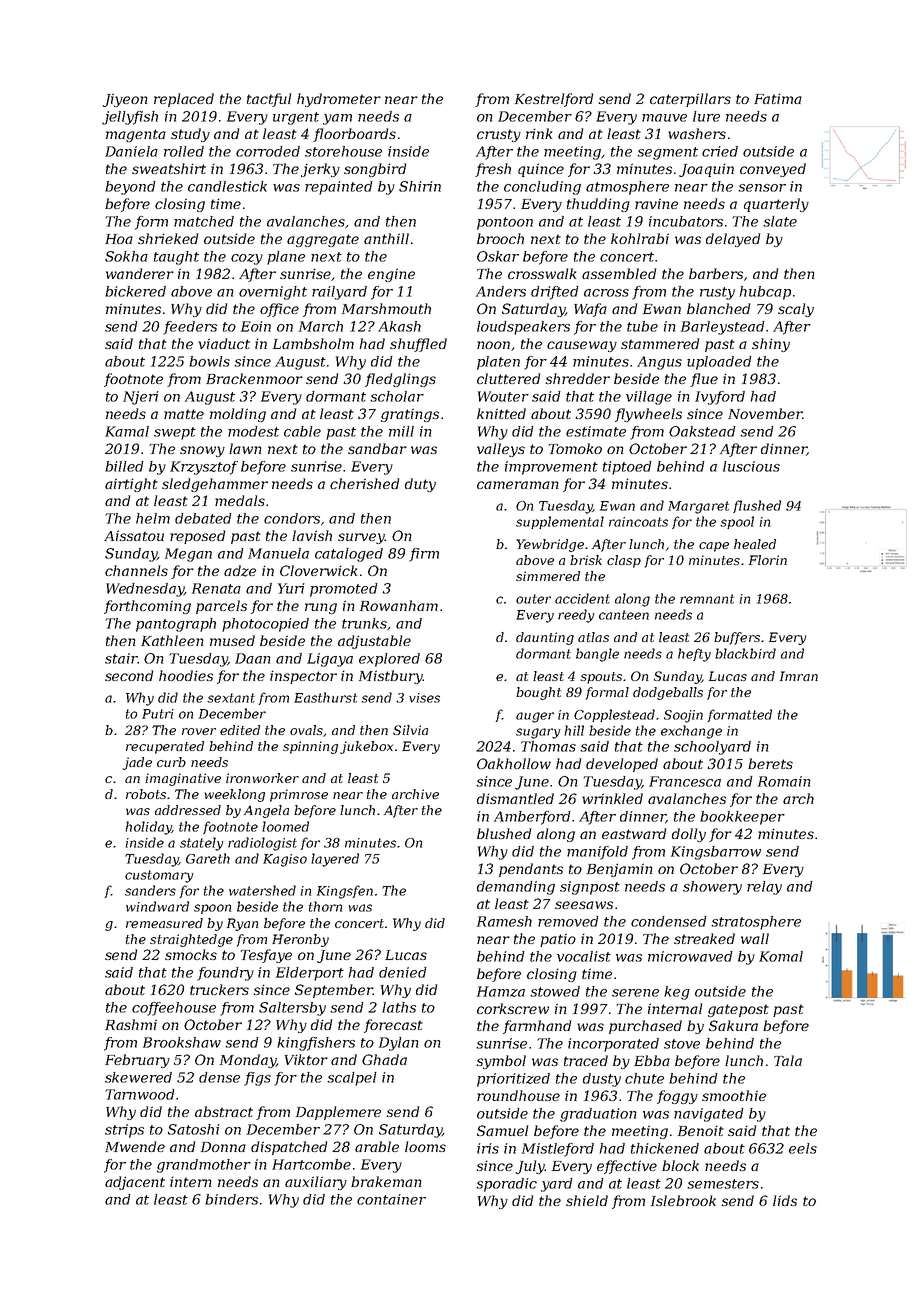 This screenshot has width=924, height=1308. What do you see at coordinates (231, 1199) in the screenshot?
I see `binders` at bounding box center [231, 1199].
